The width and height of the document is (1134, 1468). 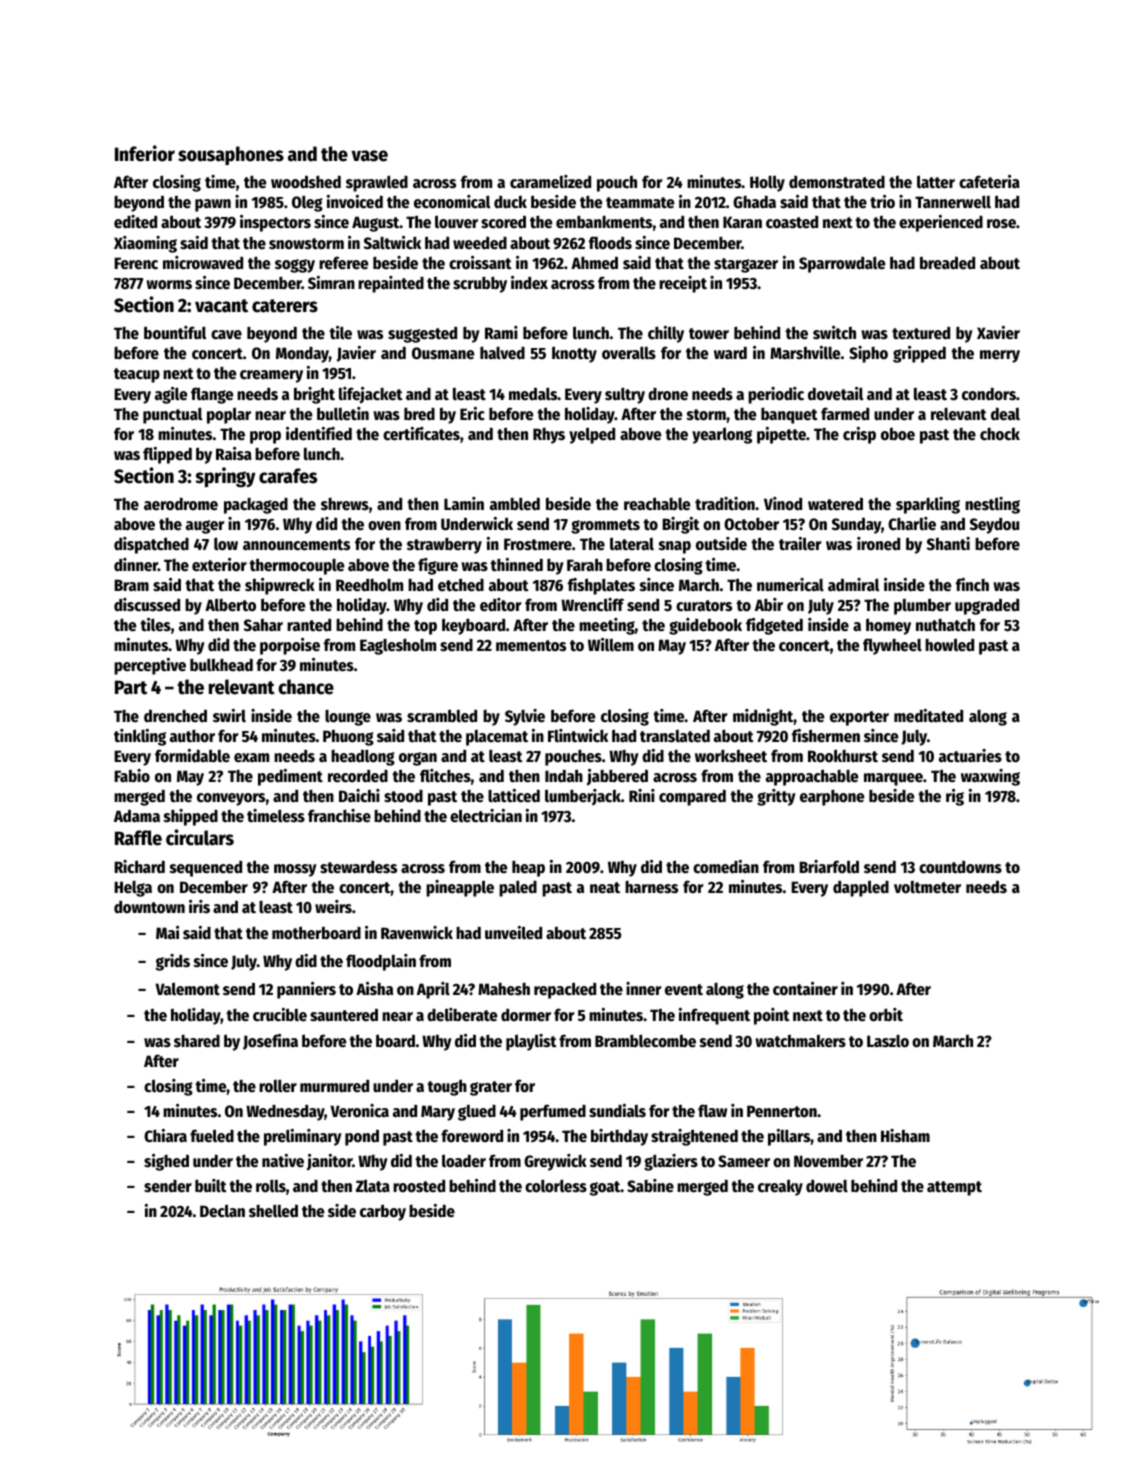 I want to click on pineapple, so click(x=460, y=888).
